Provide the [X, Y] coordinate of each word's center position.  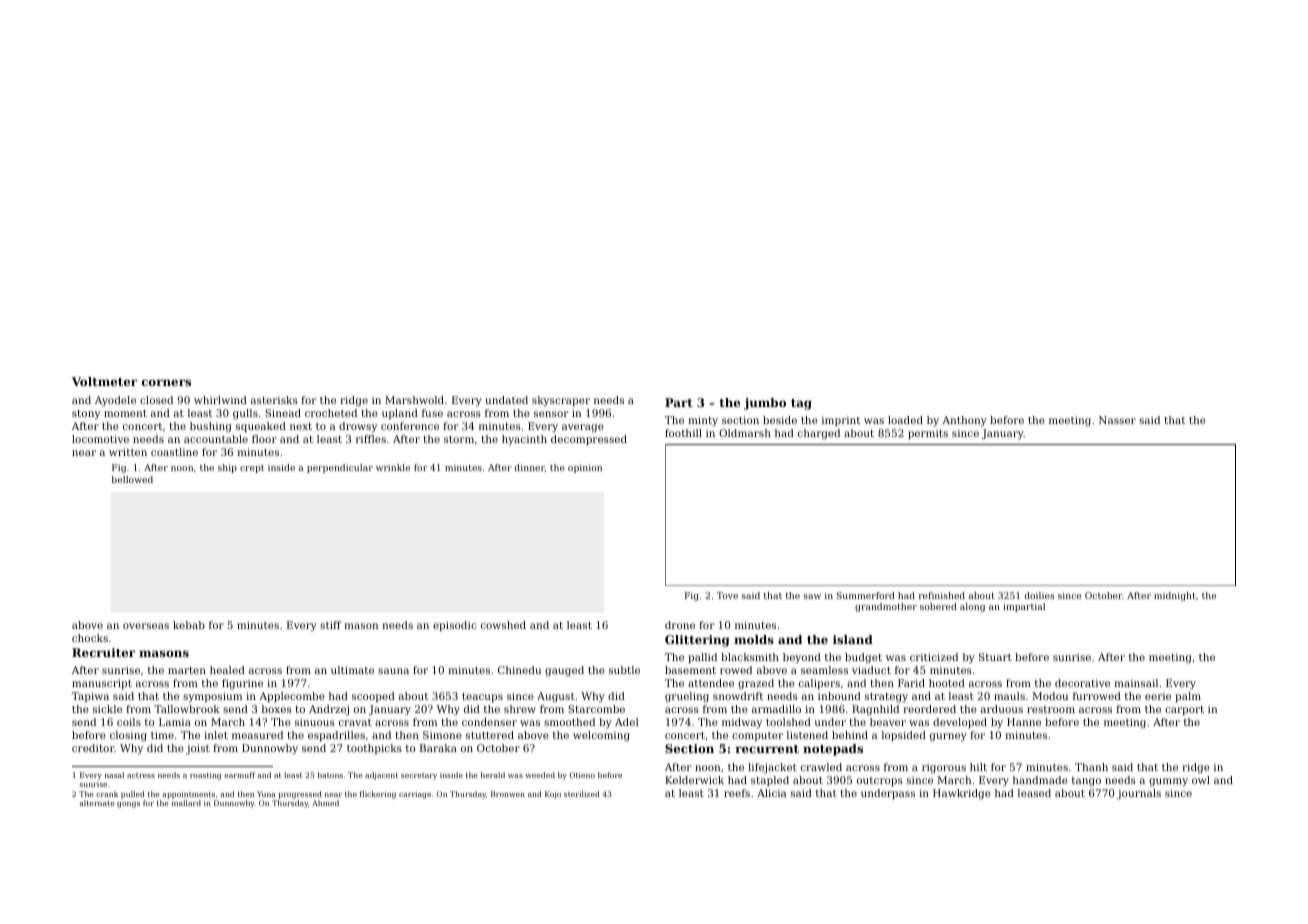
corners [166, 382]
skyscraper [561, 401]
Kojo [553, 795]
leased [1034, 793]
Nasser [1117, 420]
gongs [128, 805]
